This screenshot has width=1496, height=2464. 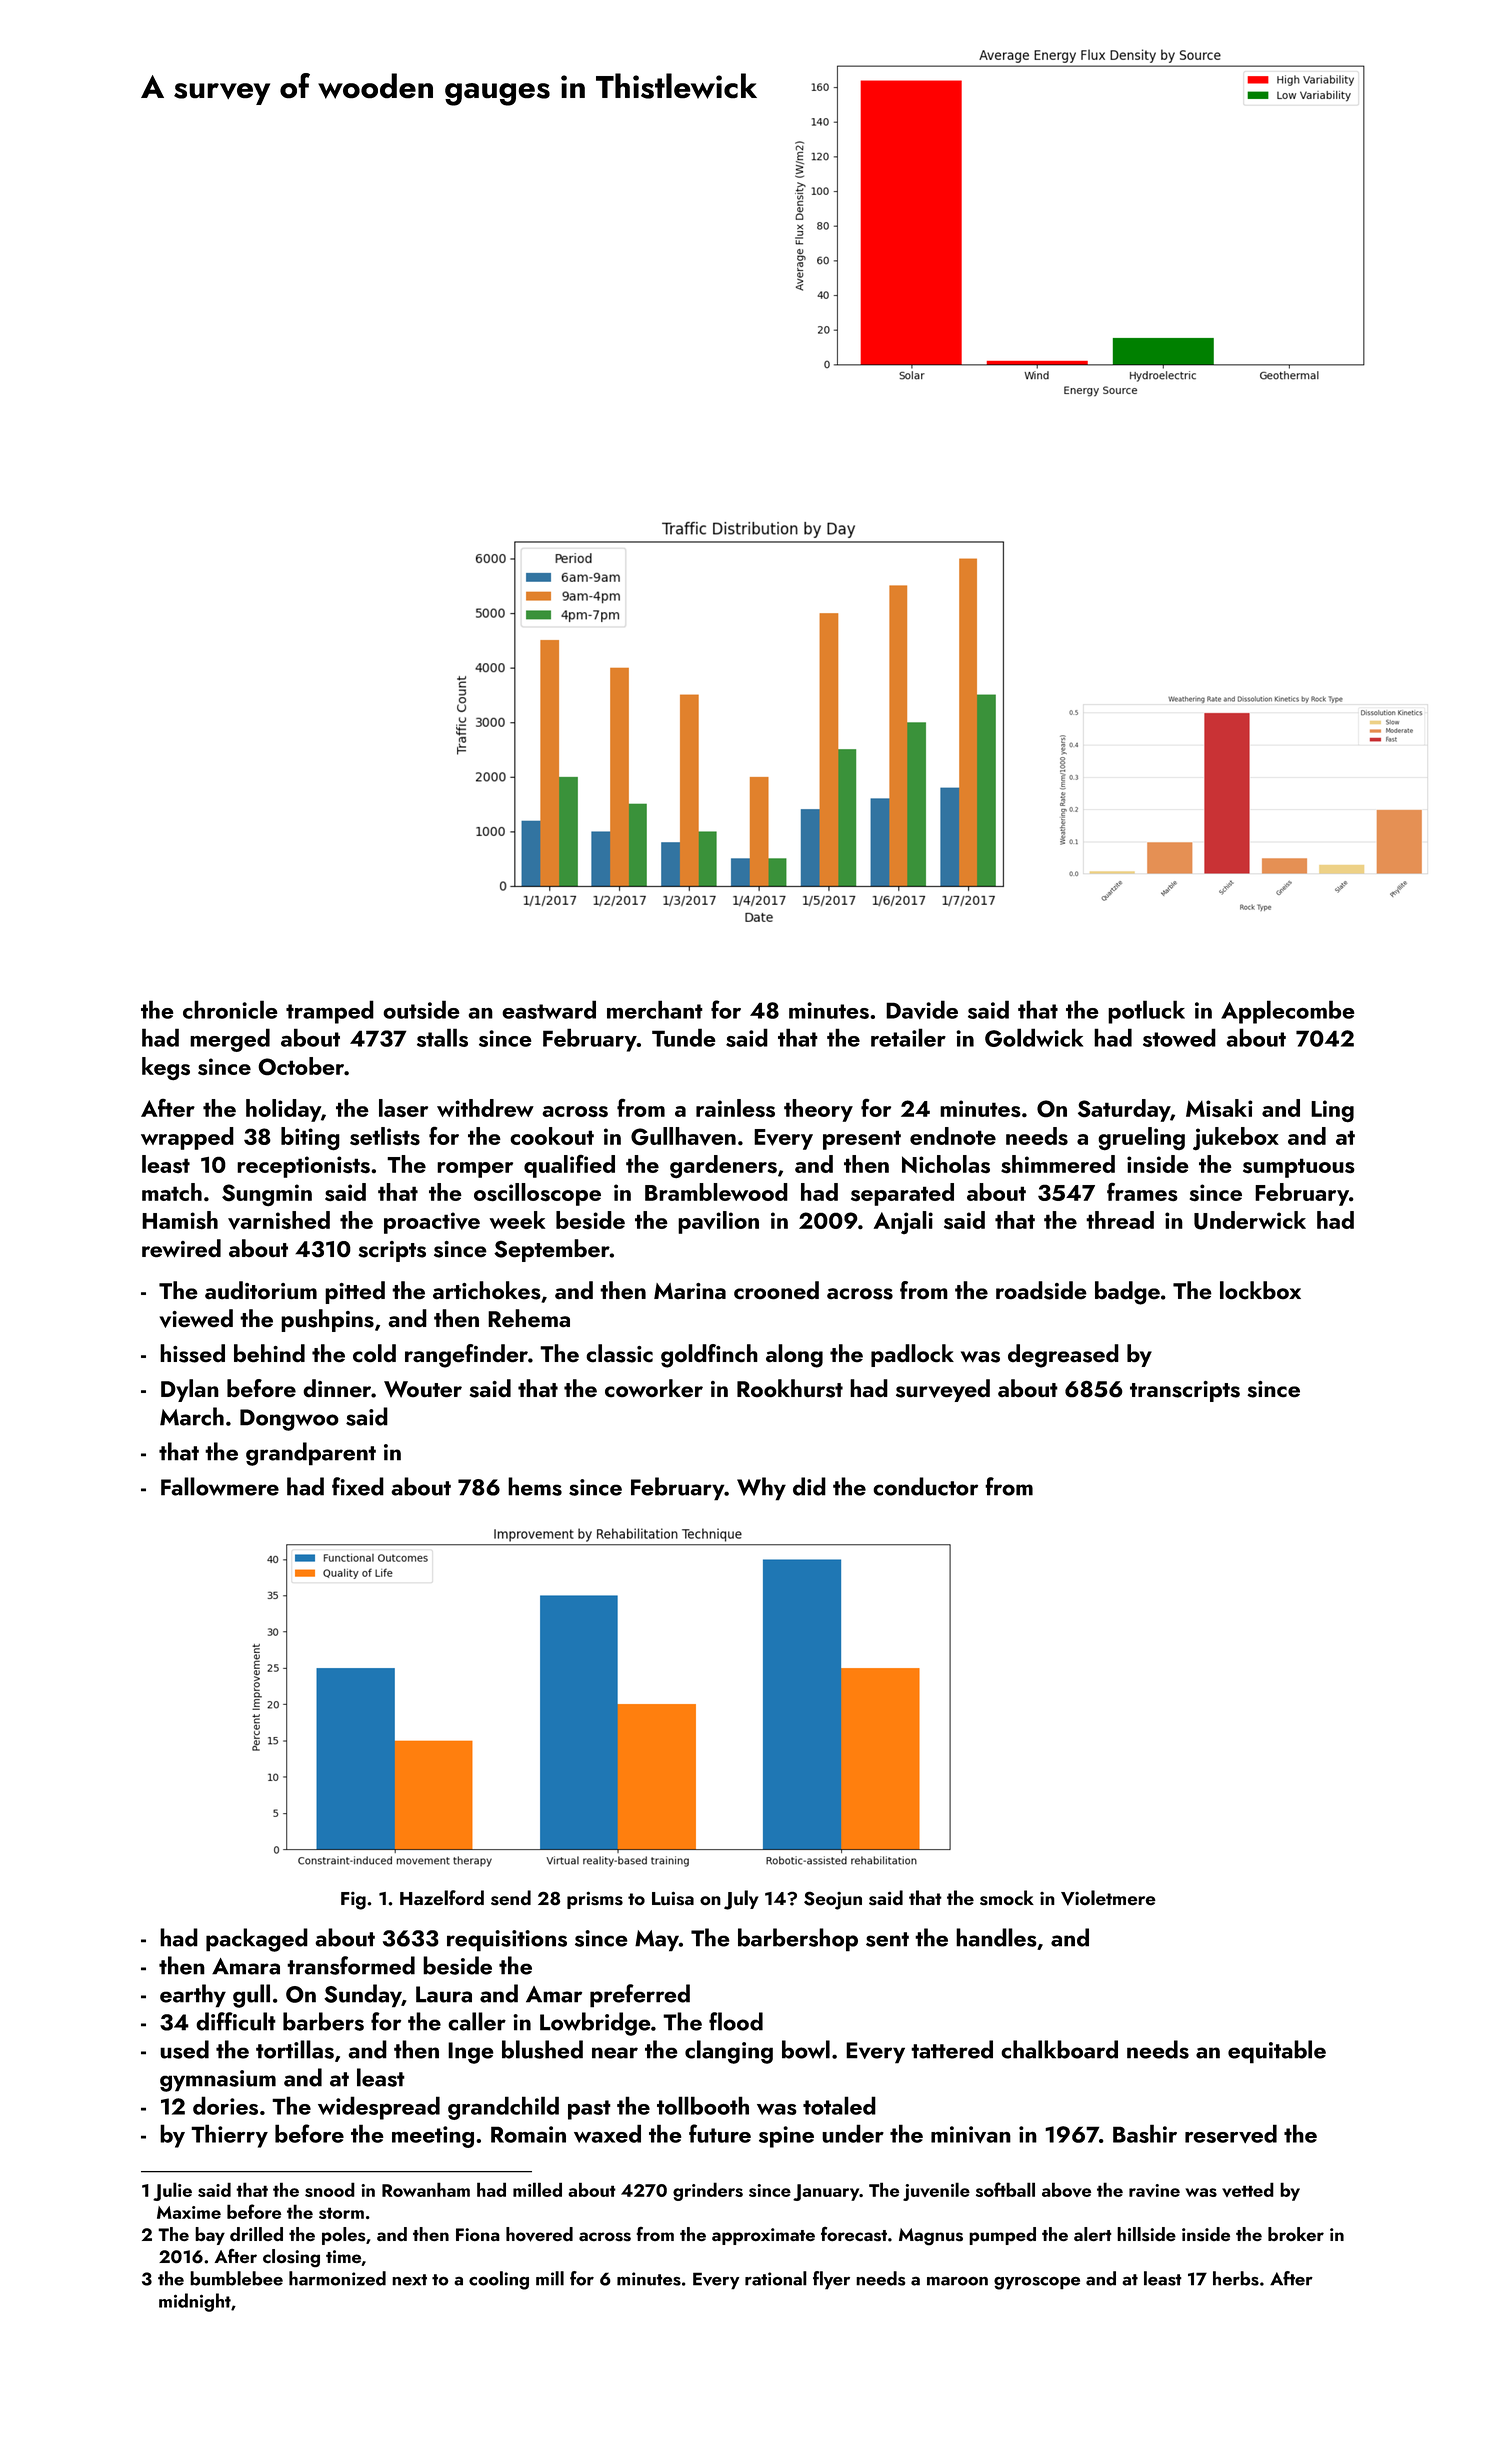 What do you see at coordinates (595, 1900) in the screenshot?
I see `prisms` at bounding box center [595, 1900].
